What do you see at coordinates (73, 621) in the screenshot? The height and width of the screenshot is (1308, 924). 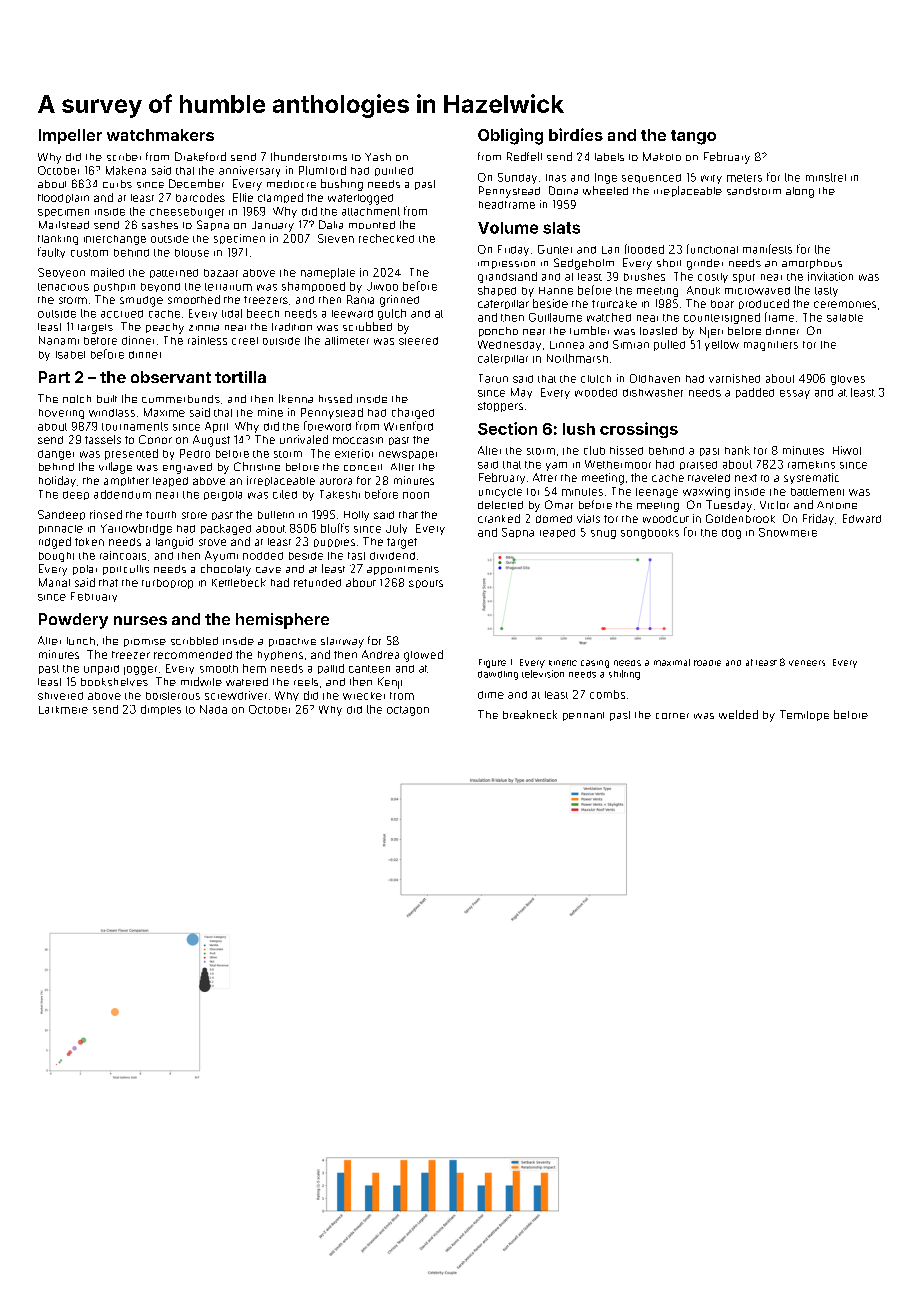 I see `Powdery` at bounding box center [73, 621].
